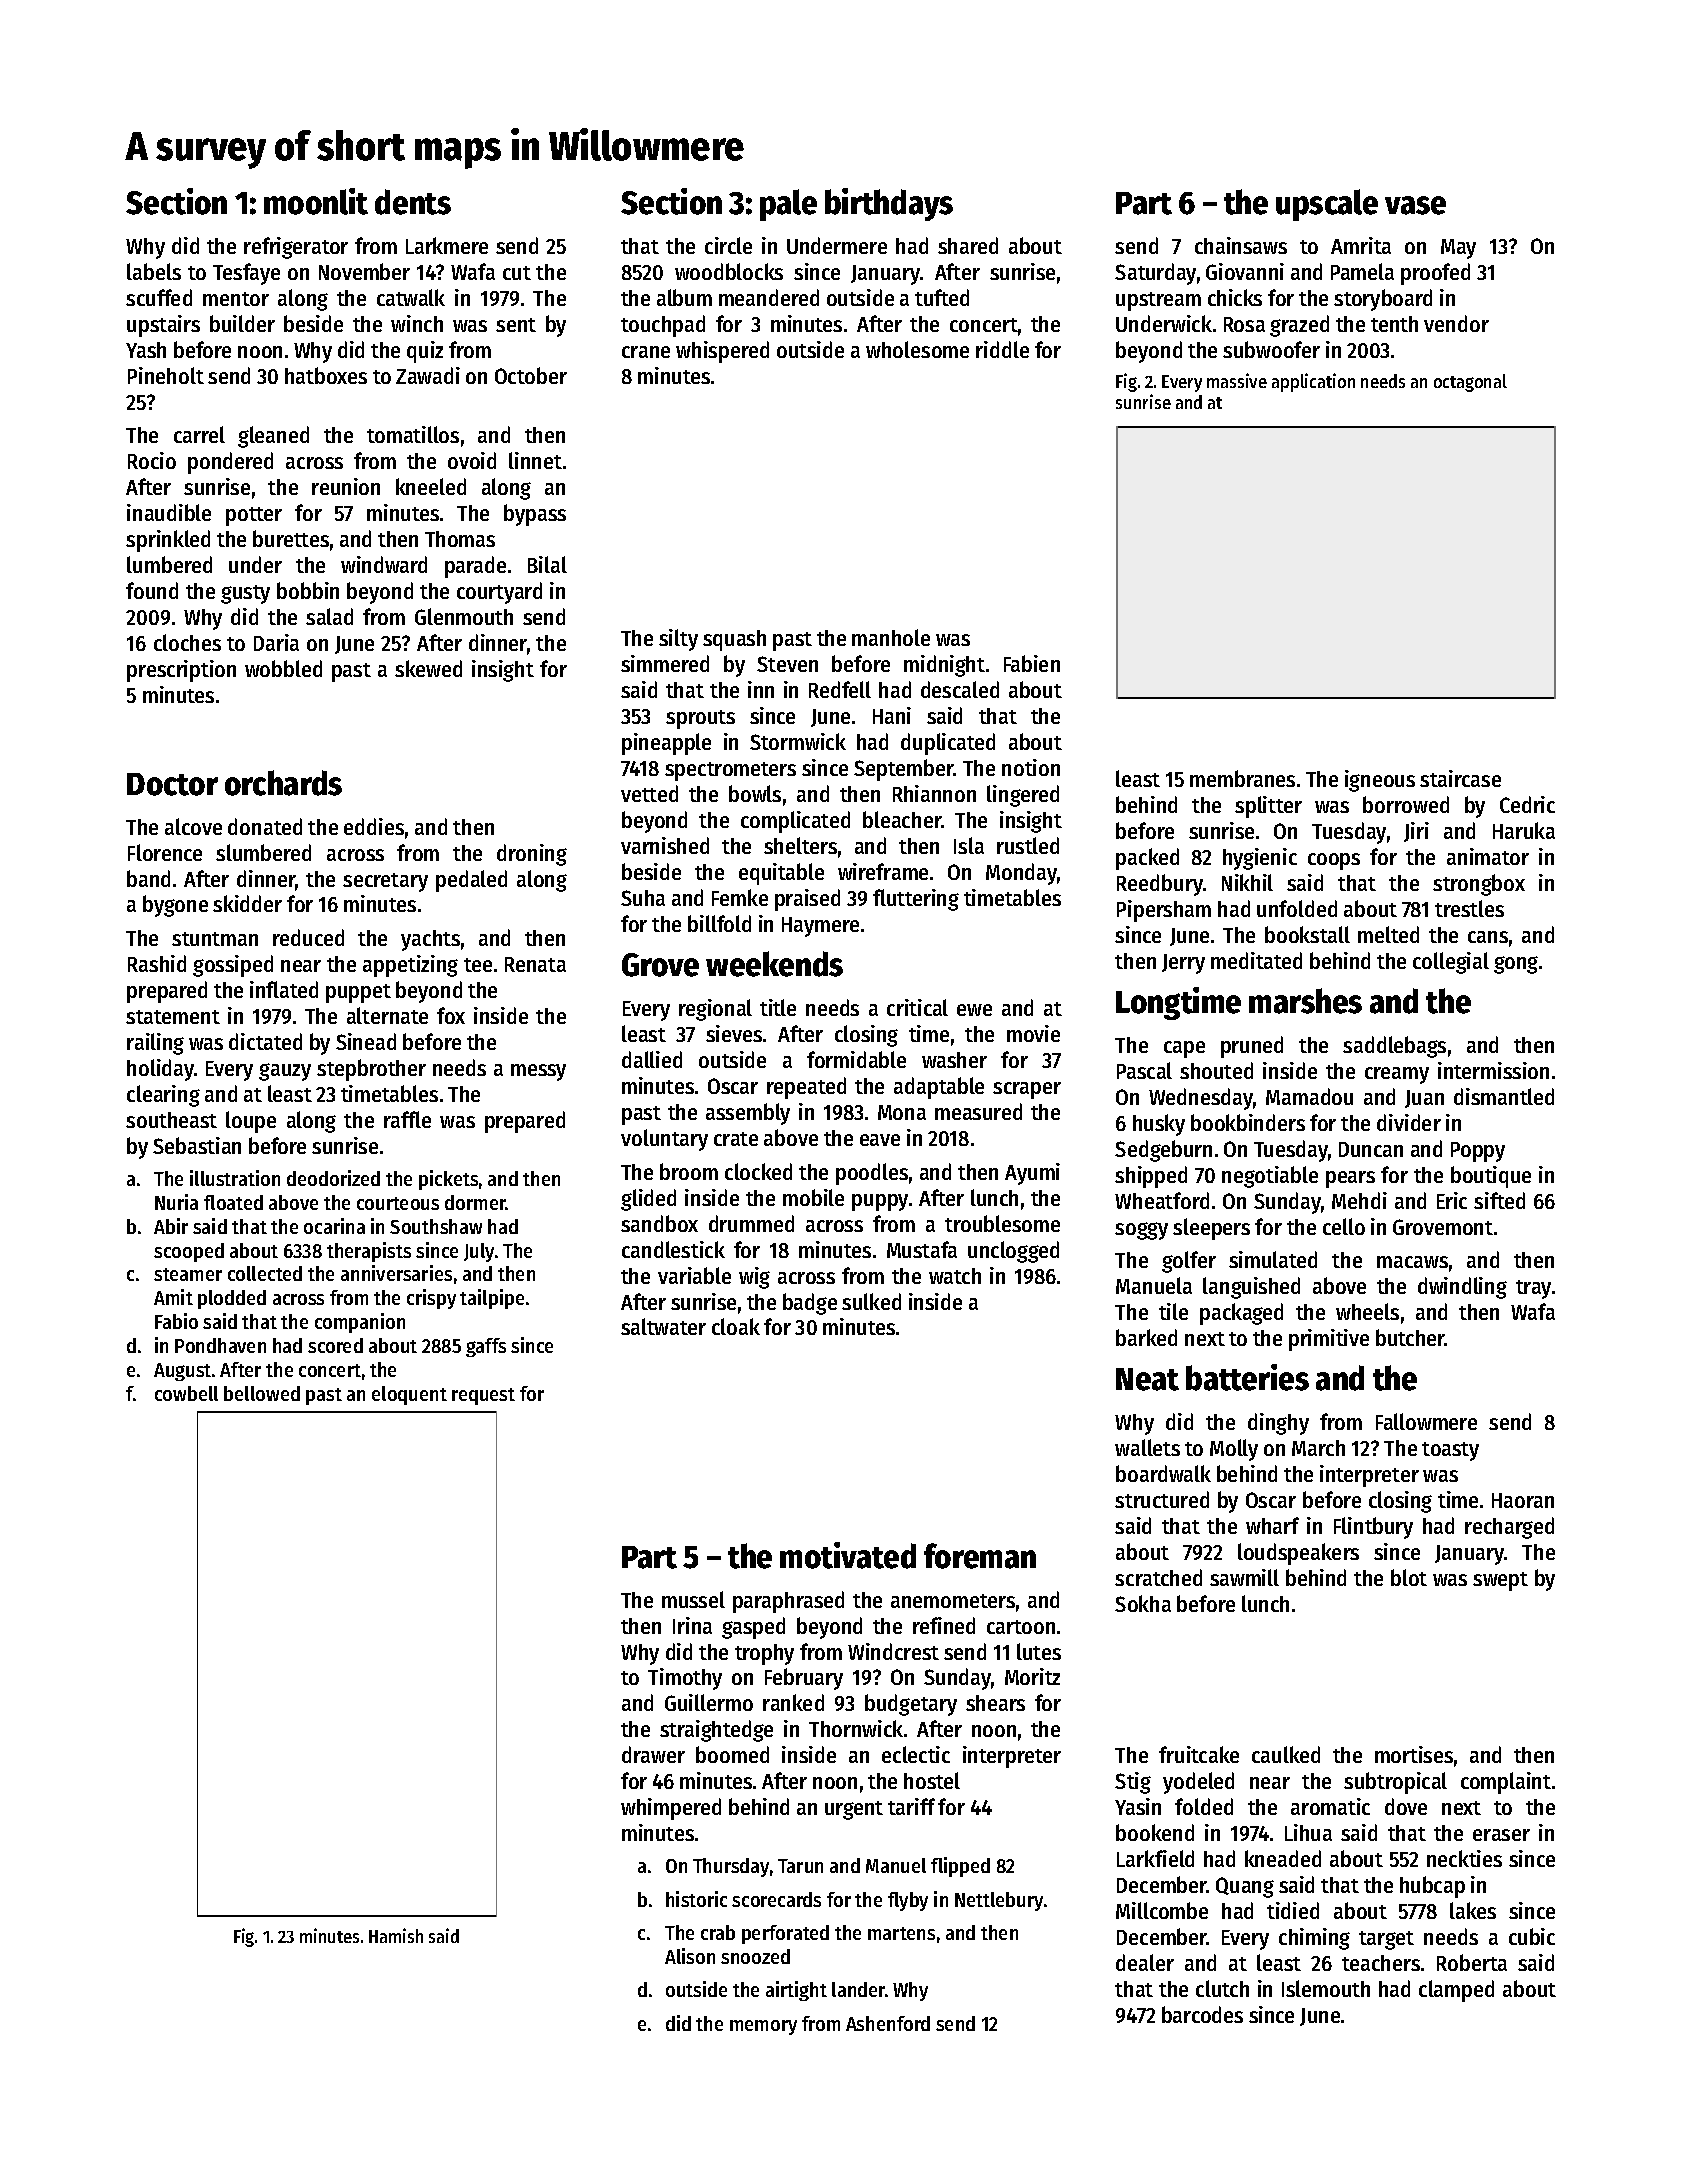 The image size is (1683, 2178). I want to click on eddies, so click(374, 826).
